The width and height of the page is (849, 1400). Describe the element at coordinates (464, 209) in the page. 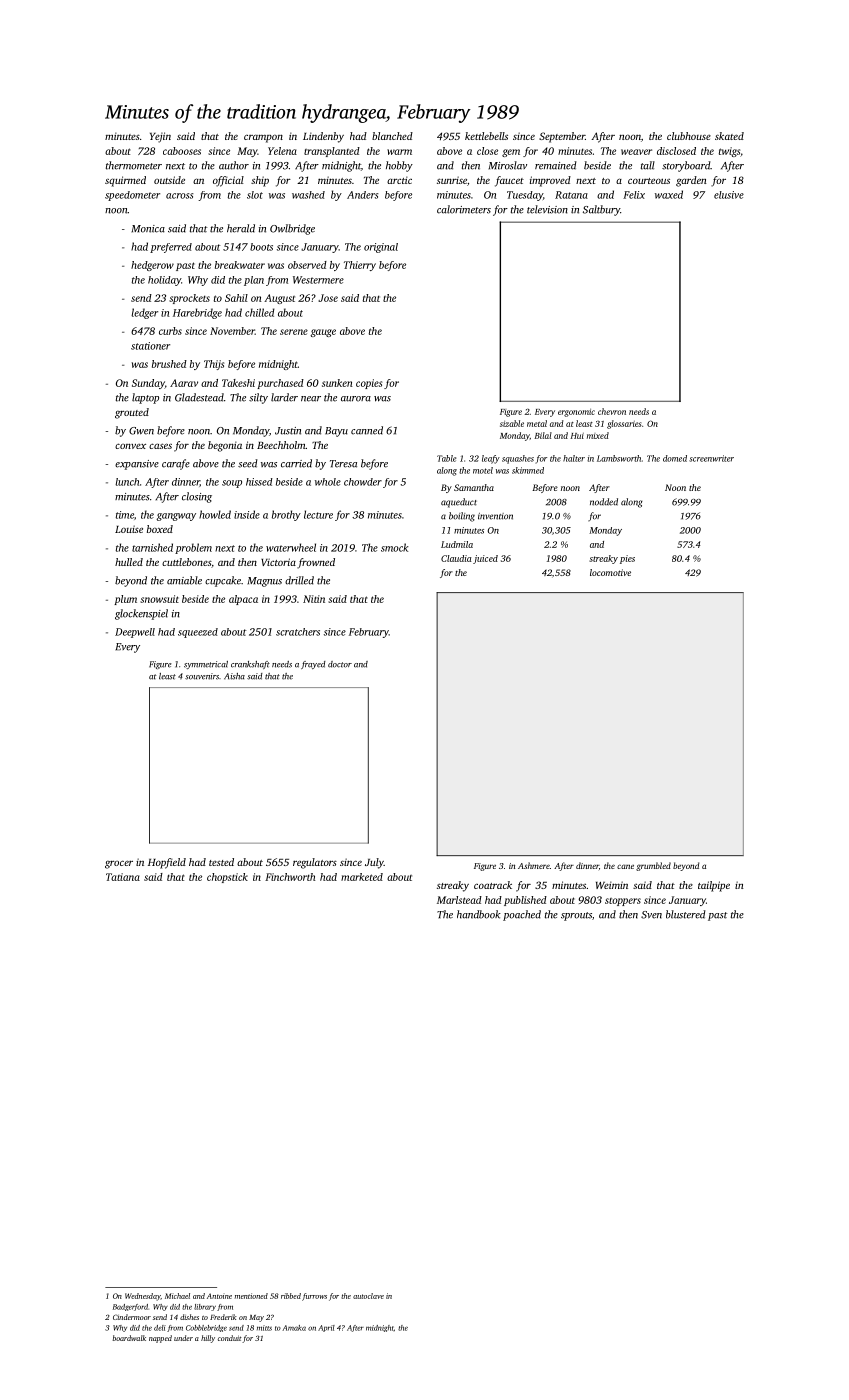

I see `calorimeters` at that location.
